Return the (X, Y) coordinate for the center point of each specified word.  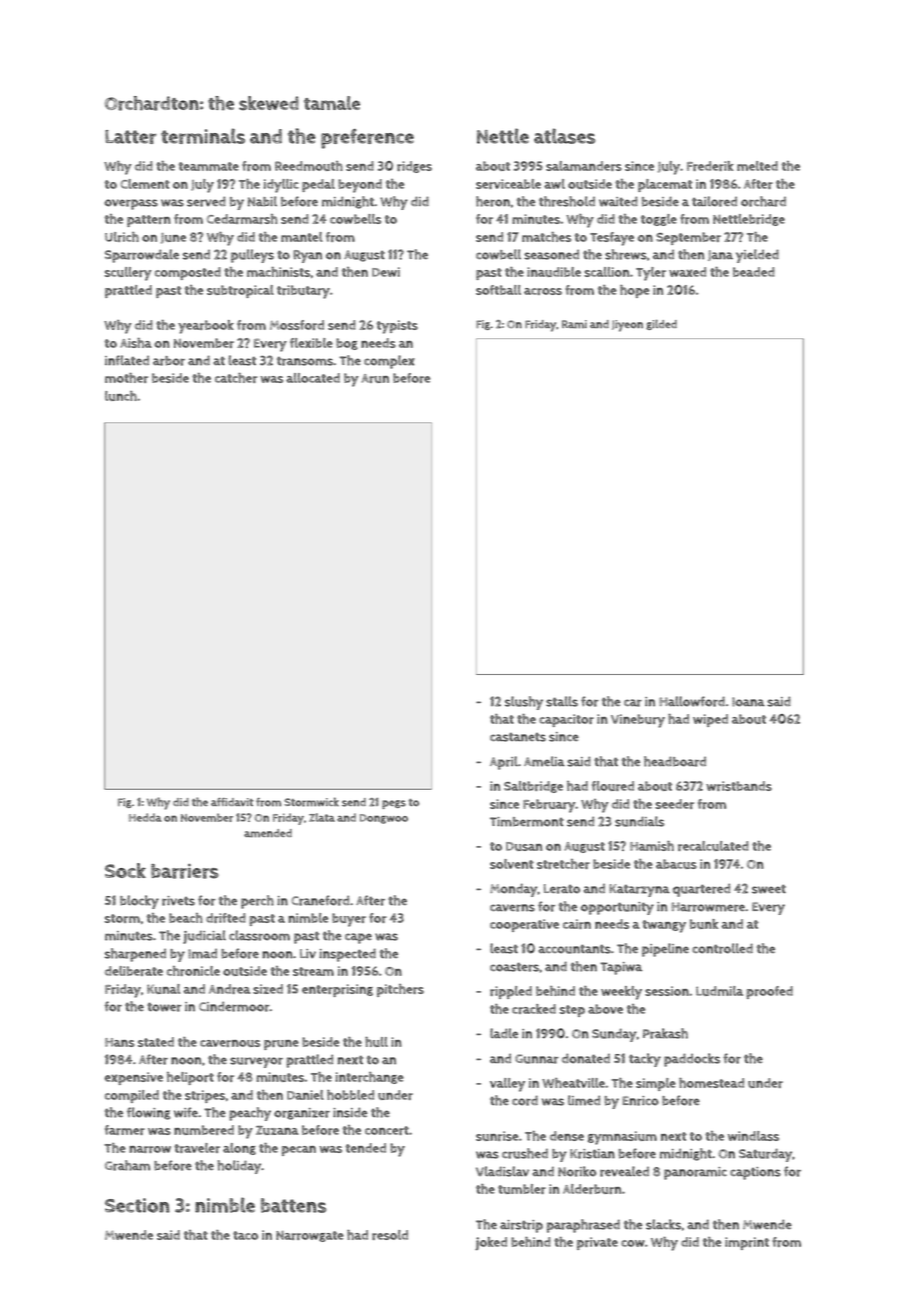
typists (397, 327)
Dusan (524, 846)
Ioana (748, 702)
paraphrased (583, 1226)
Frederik (710, 166)
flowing (149, 1113)
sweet (769, 889)
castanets (518, 737)
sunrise (497, 1136)
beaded (754, 272)
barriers (185, 871)
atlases (564, 136)
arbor (169, 361)
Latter (130, 137)
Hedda (145, 817)
